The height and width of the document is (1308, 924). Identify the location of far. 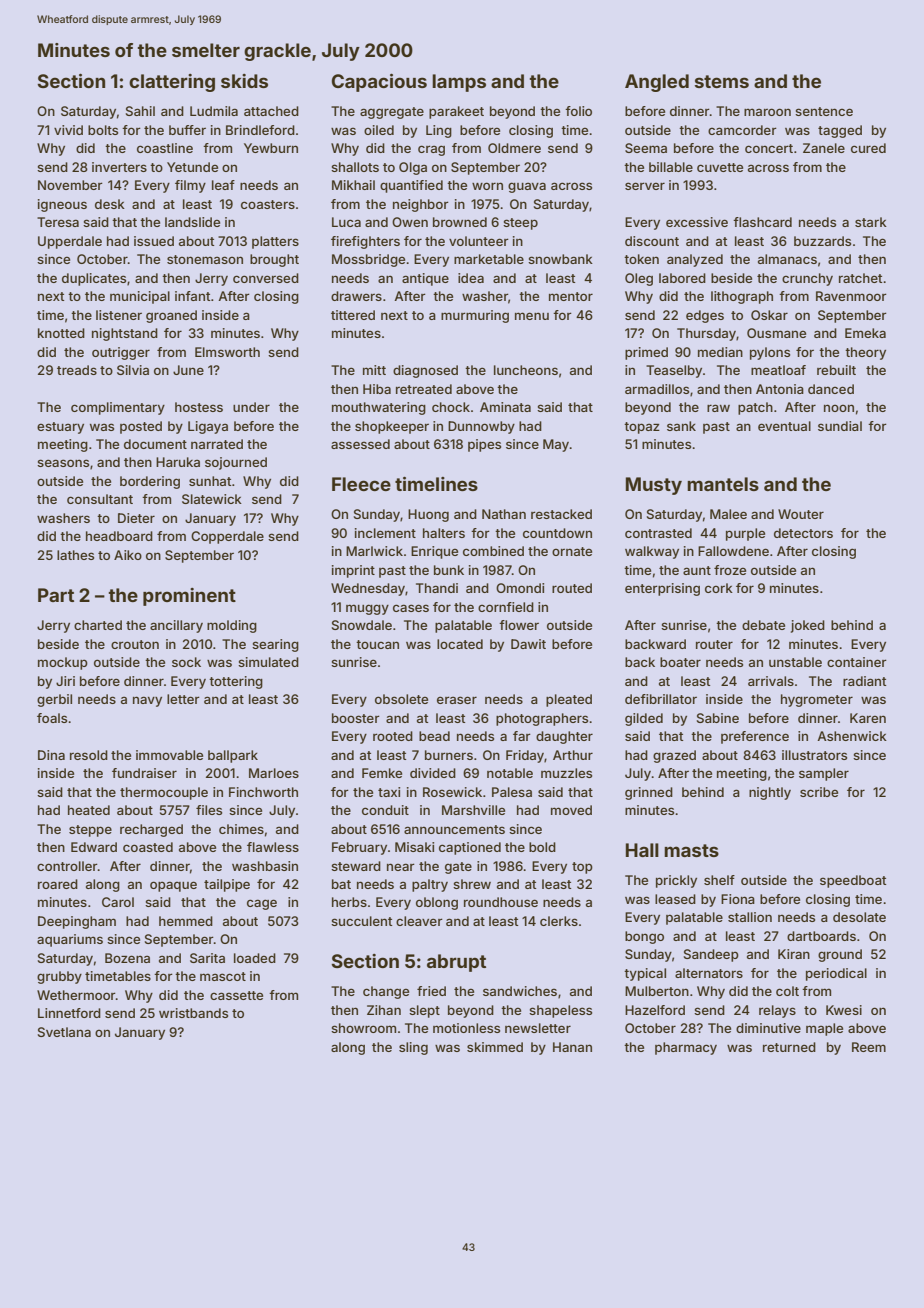
(522, 736).
